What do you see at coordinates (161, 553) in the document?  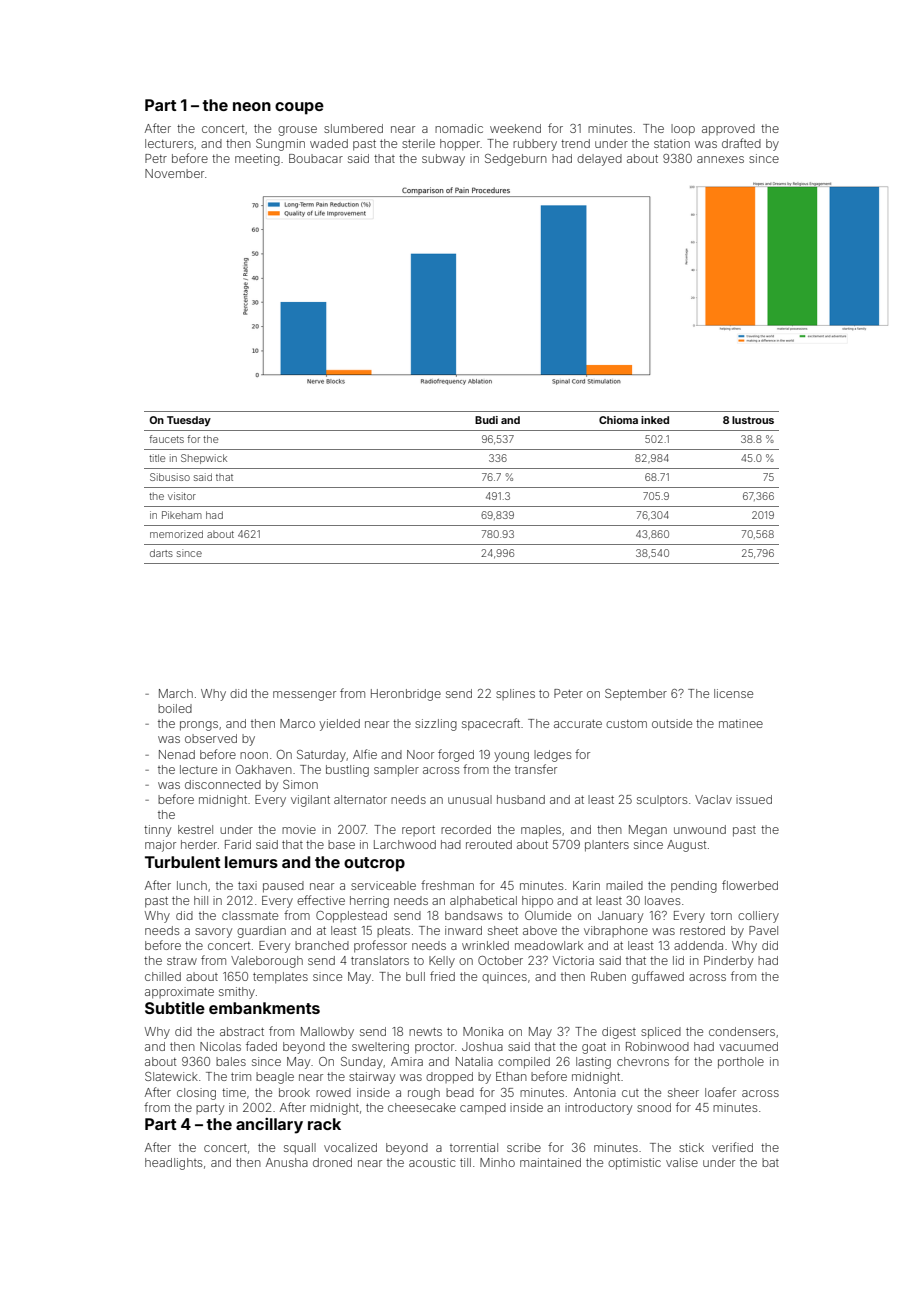 I see `darts` at bounding box center [161, 553].
